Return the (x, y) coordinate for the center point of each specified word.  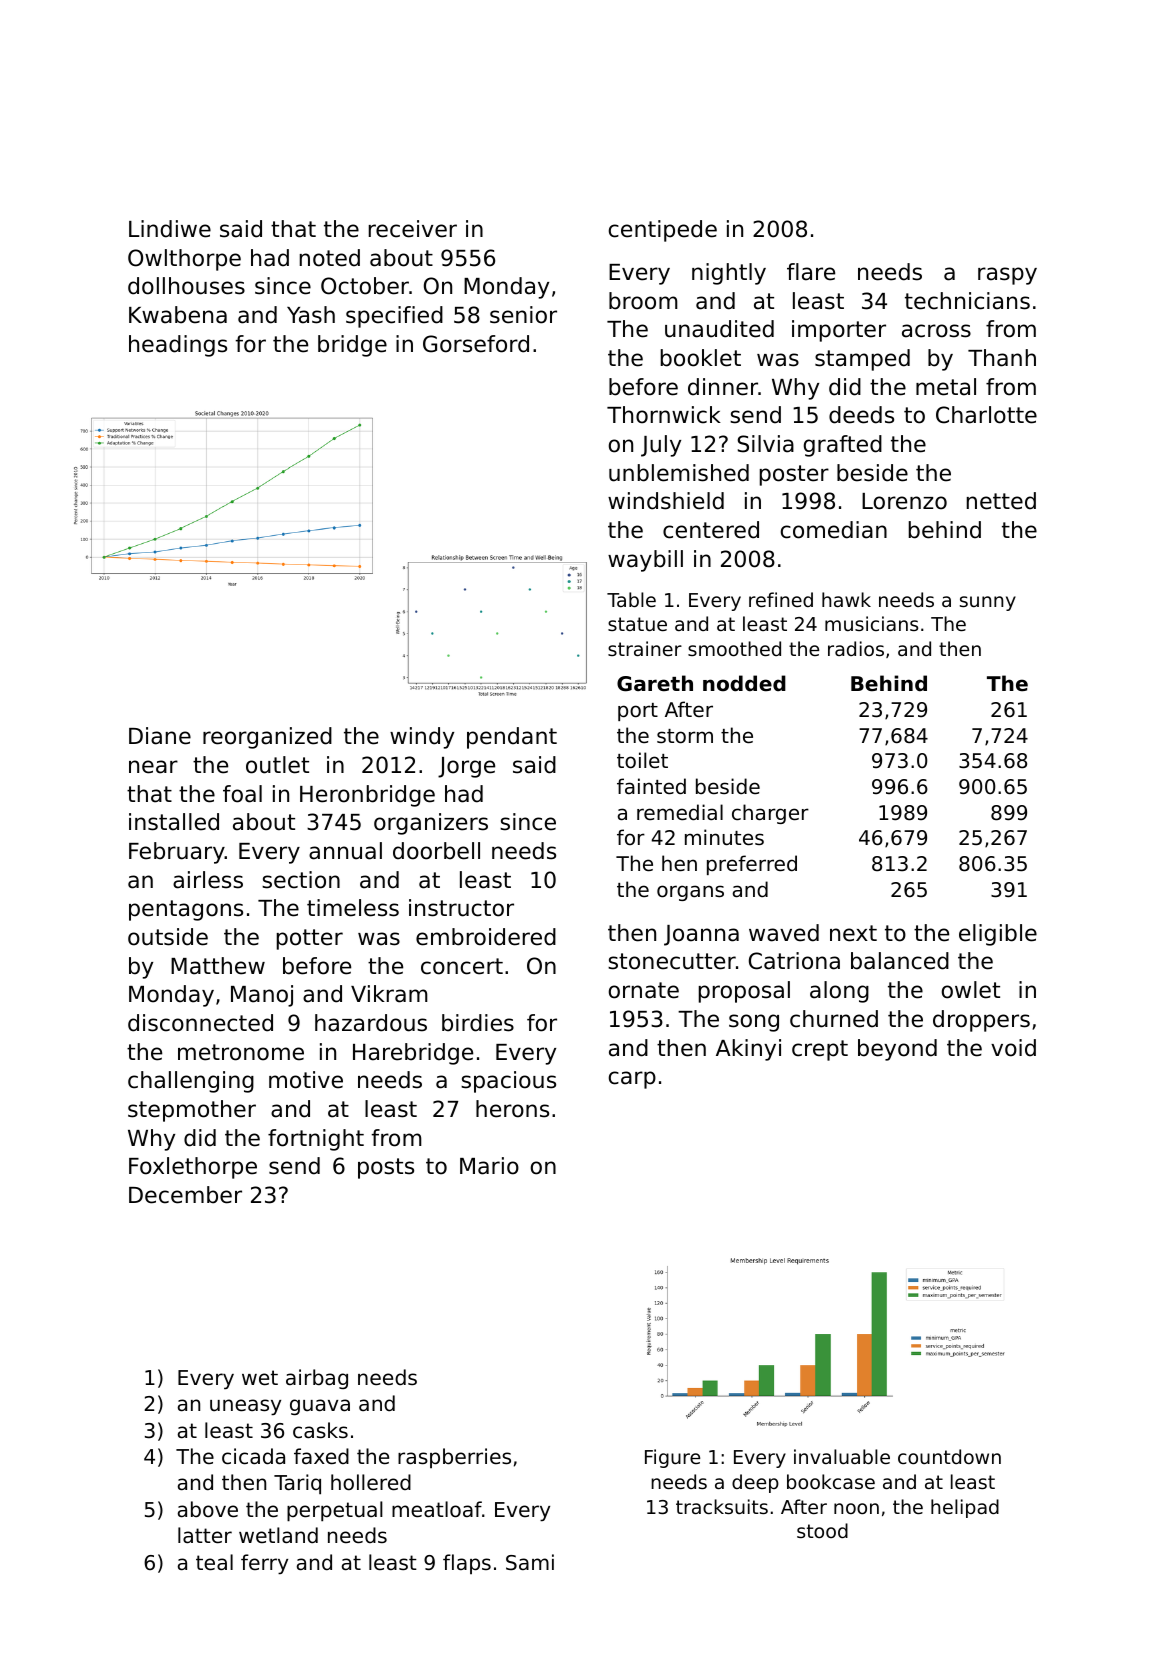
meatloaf (437, 1509)
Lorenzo (904, 501)
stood (822, 1530)
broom (643, 301)
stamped (862, 360)
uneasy (245, 1407)
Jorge (466, 767)
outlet (277, 765)
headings (178, 346)
